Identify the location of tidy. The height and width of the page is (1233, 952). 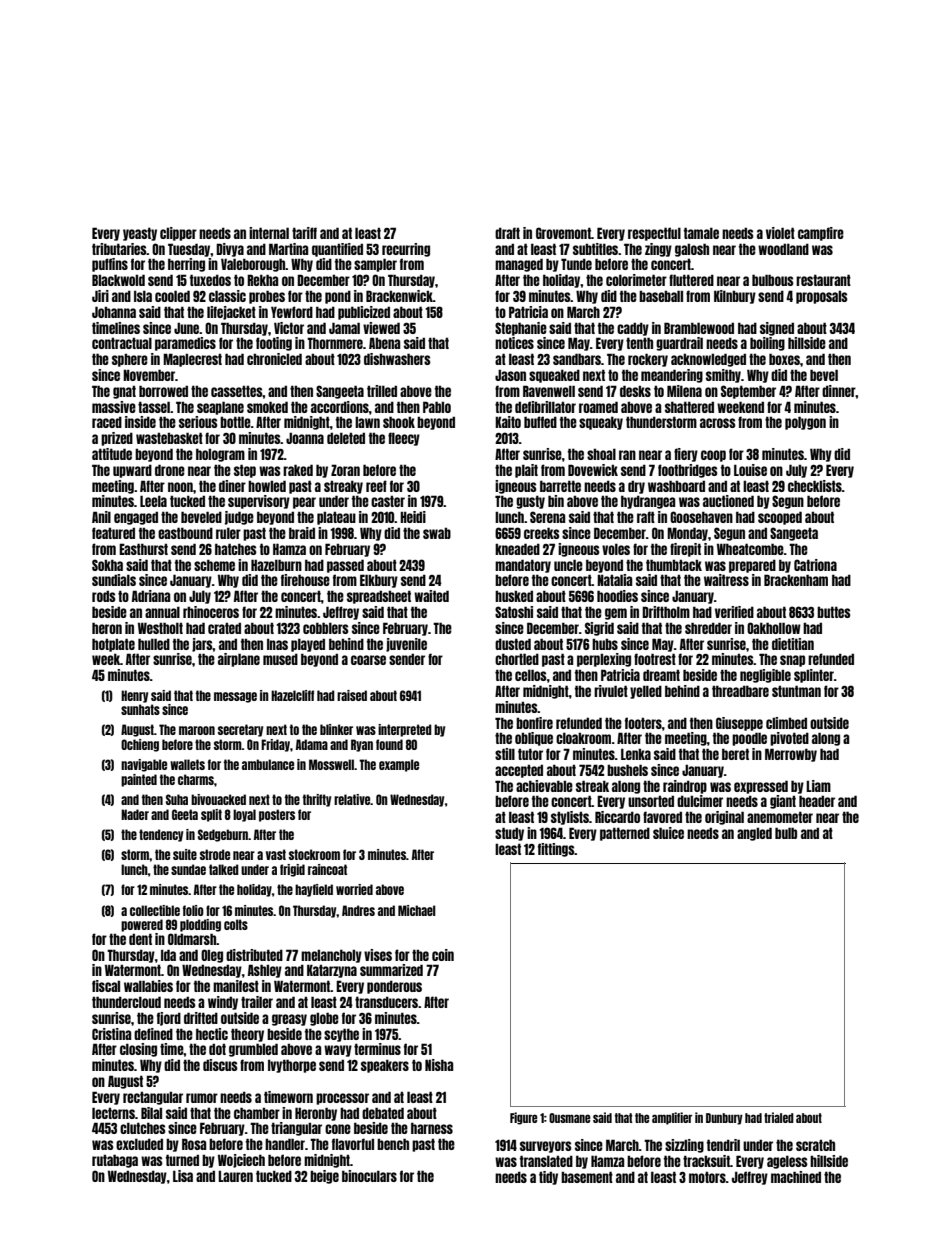
(548, 1178).
